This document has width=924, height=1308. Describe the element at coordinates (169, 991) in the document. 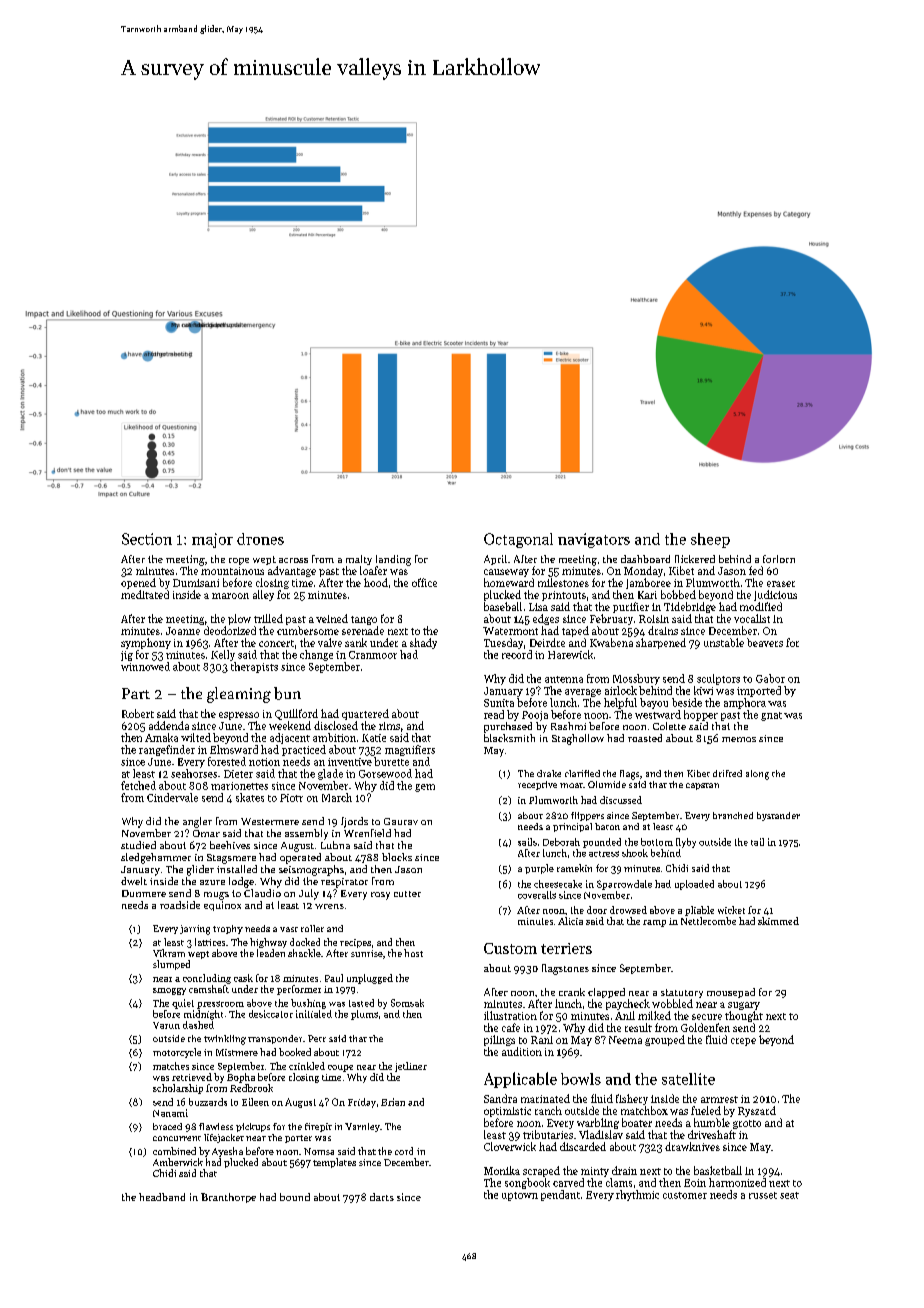

I see `smoggy` at that location.
